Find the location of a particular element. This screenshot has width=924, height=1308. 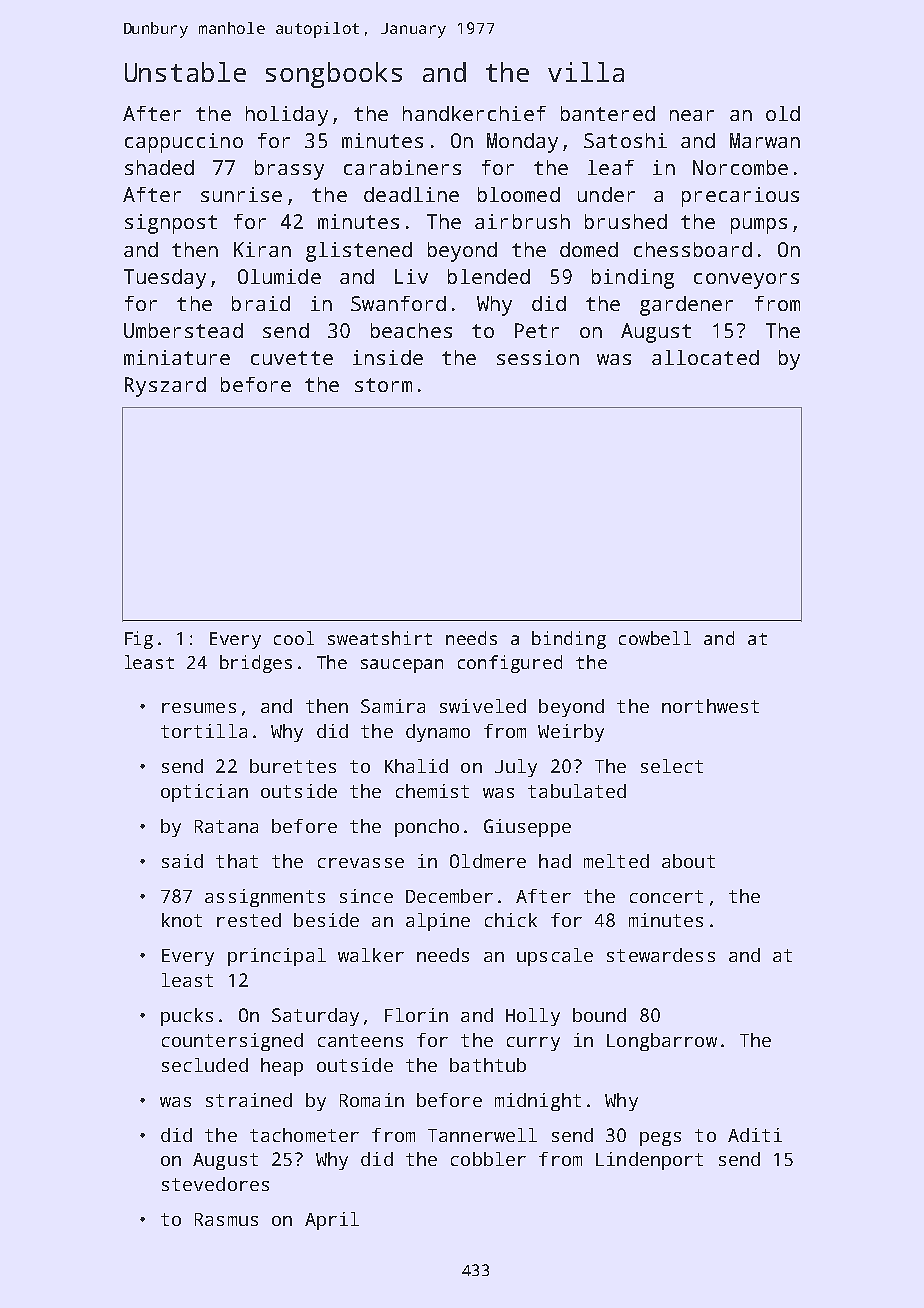

said is located at coordinates (182, 861).
